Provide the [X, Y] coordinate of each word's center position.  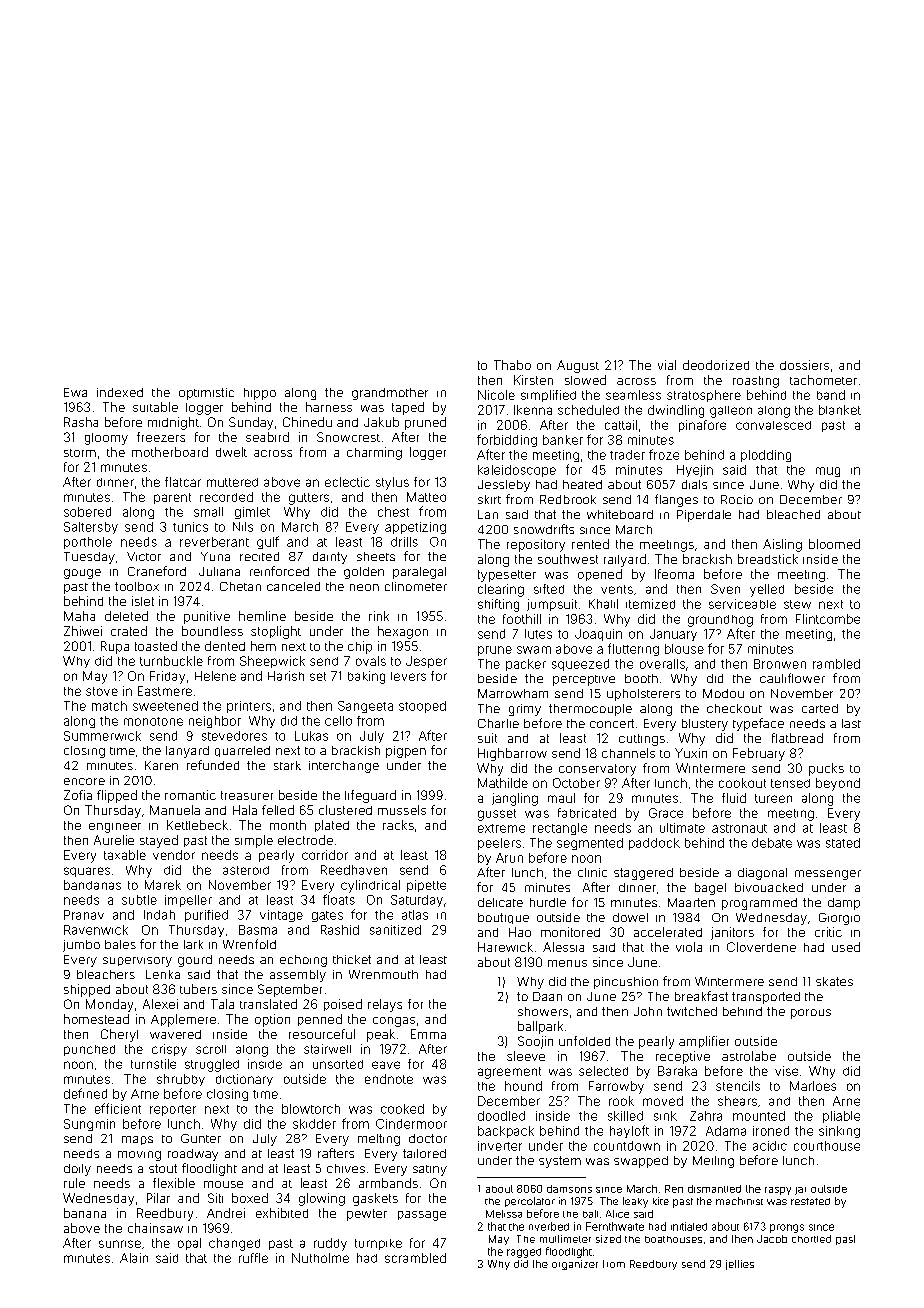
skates [834, 981]
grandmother [390, 394]
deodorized [716, 365]
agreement [509, 1073]
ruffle [253, 1258]
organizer [575, 1265]
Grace [666, 813]
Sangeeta [365, 707]
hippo [260, 394]
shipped [87, 990]
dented [225, 646]
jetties [740, 1265]
